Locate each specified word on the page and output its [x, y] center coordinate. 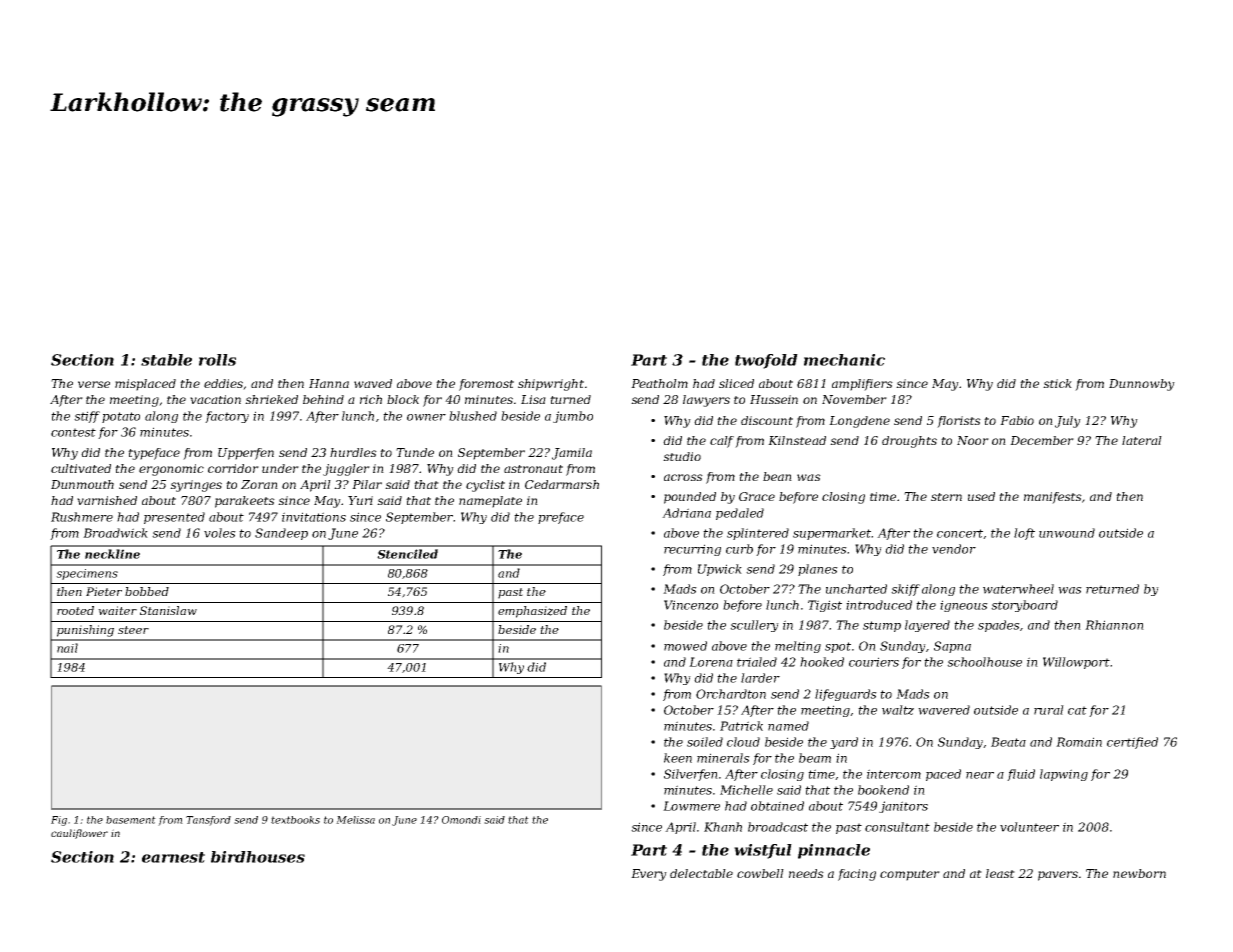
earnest [173, 857]
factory [227, 417]
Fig [59, 821]
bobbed [147, 591]
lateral [1142, 440]
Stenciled [407, 554]
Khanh [723, 827]
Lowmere [691, 806]
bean [777, 476]
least [1000, 873]
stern [946, 497]
